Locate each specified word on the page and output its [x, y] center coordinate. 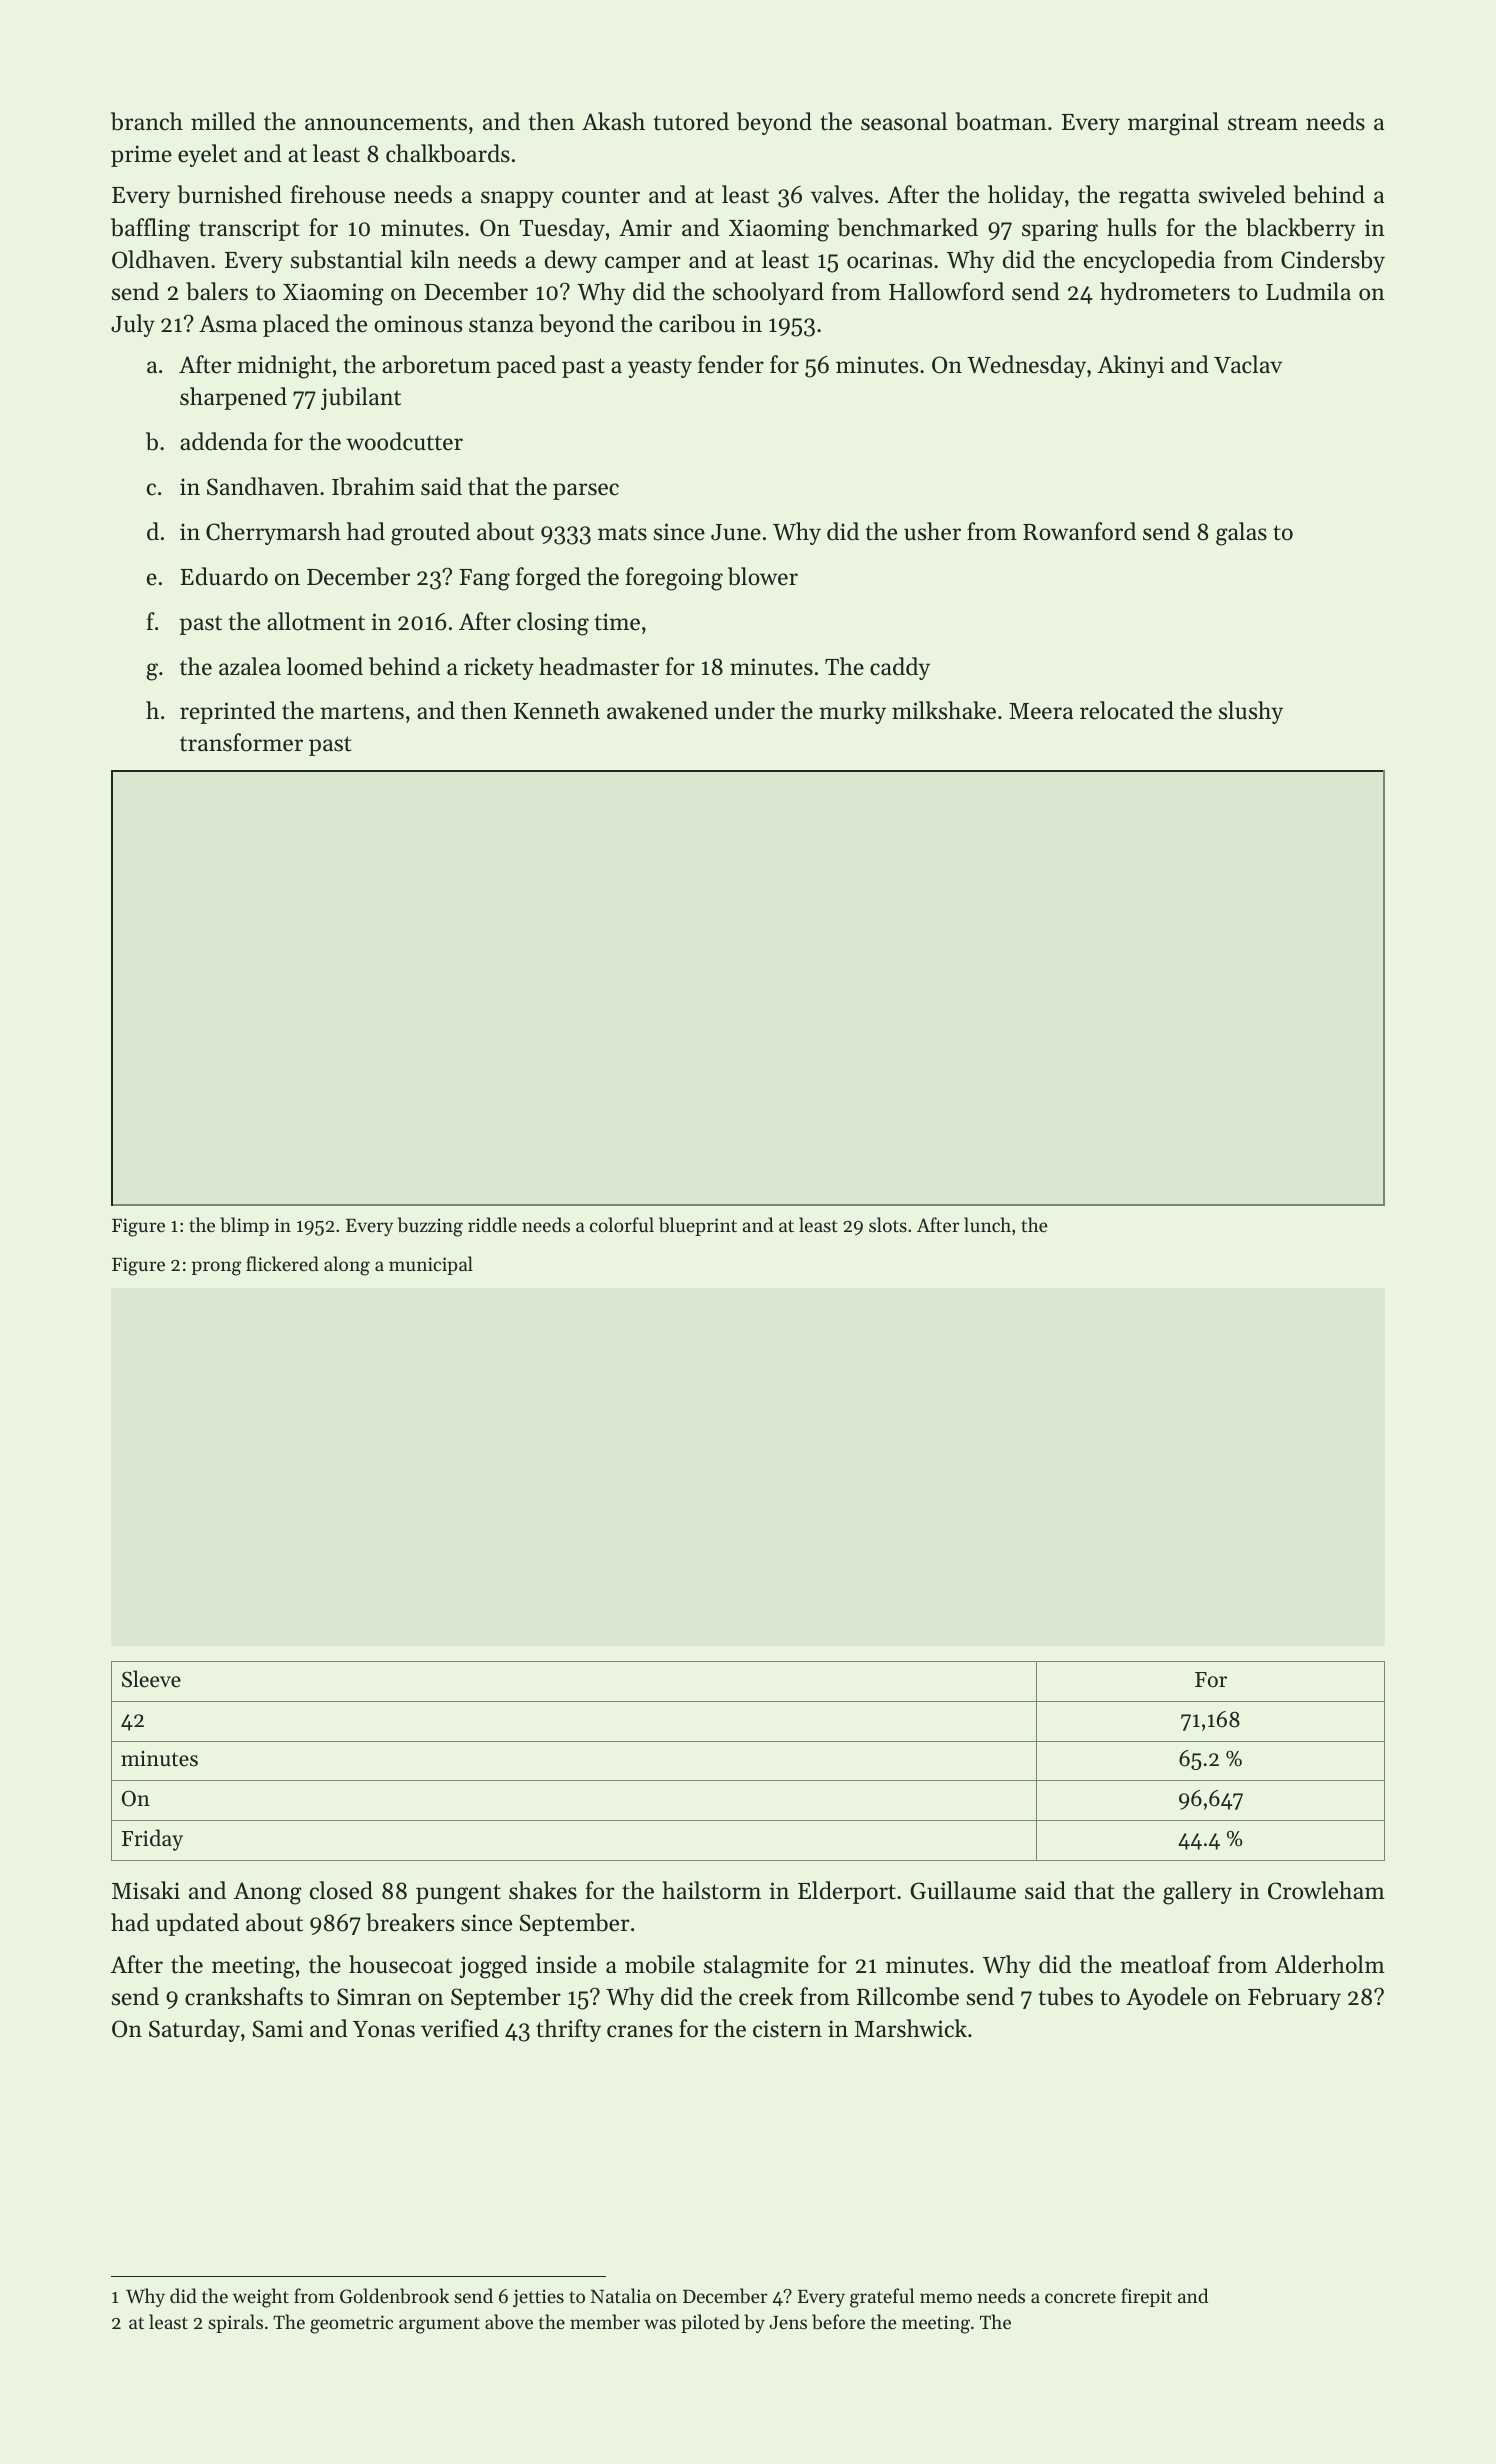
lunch [987, 1224]
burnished [229, 194]
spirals [235, 2323]
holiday [1026, 196]
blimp [244, 1226]
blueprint [698, 1226]
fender [731, 364]
